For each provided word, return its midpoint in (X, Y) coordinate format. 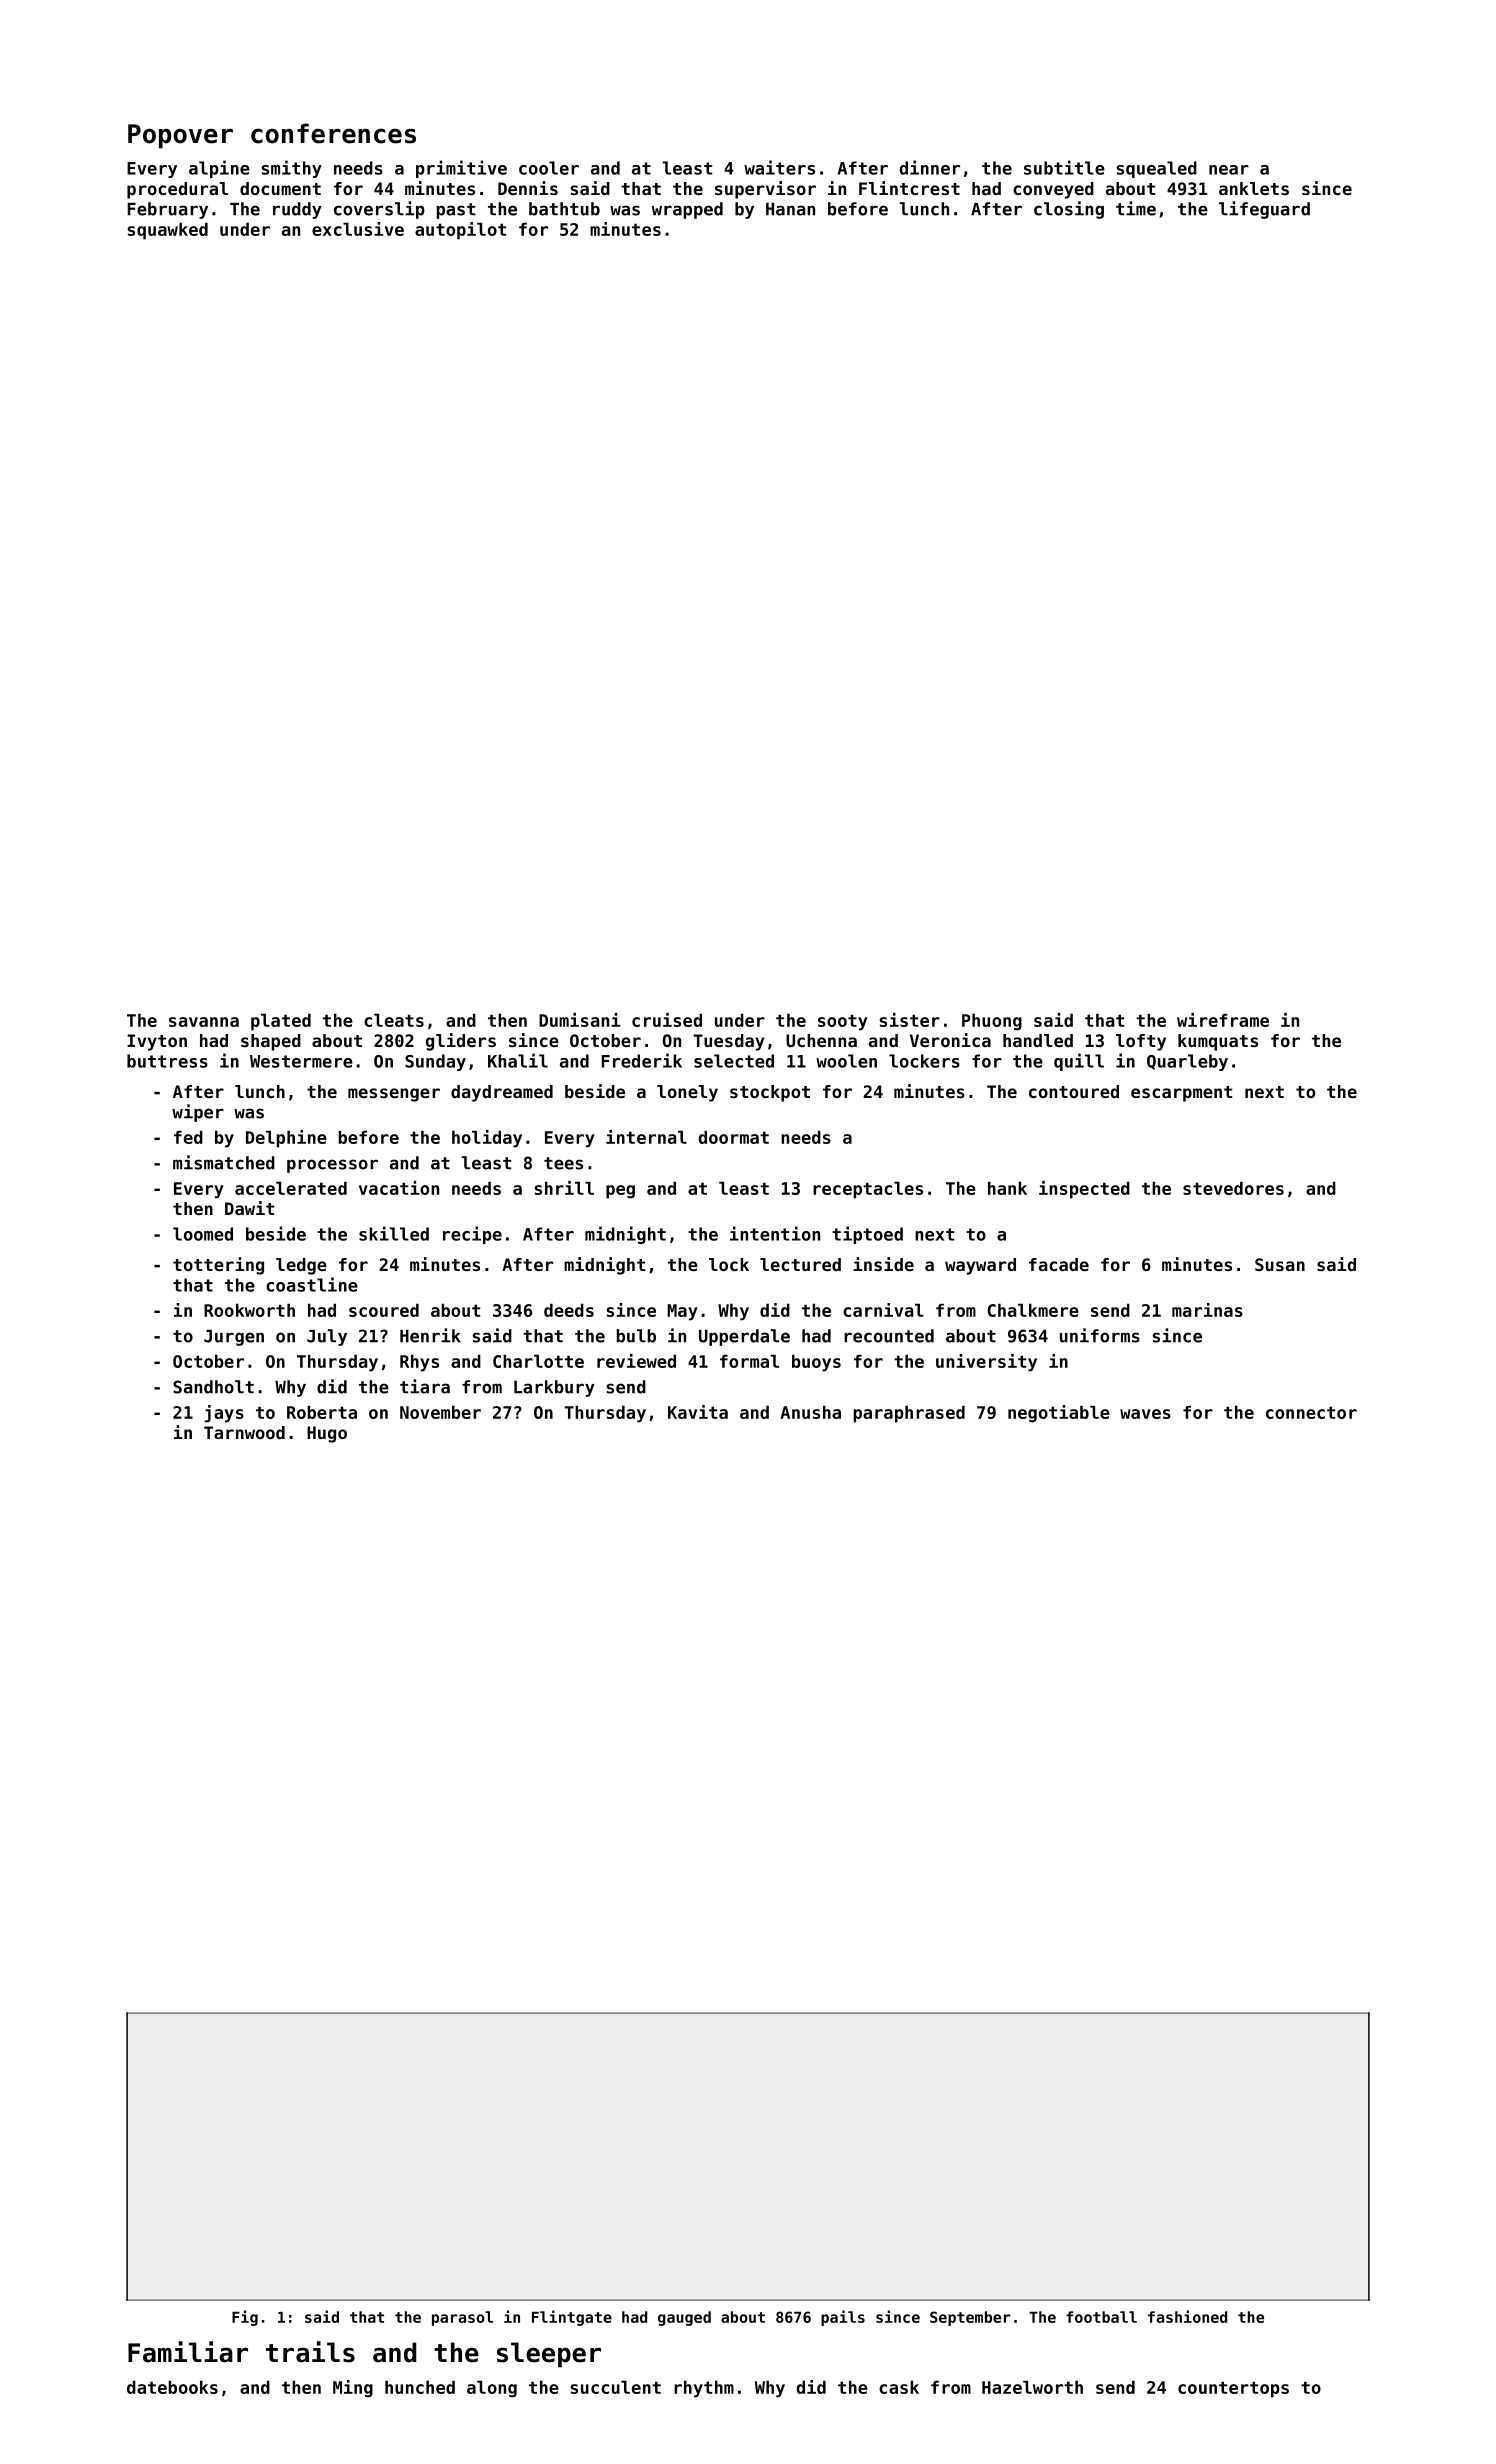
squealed (1157, 169)
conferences (333, 133)
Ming (353, 2389)
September (970, 2318)
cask (899, 2387)
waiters (779, 167)
